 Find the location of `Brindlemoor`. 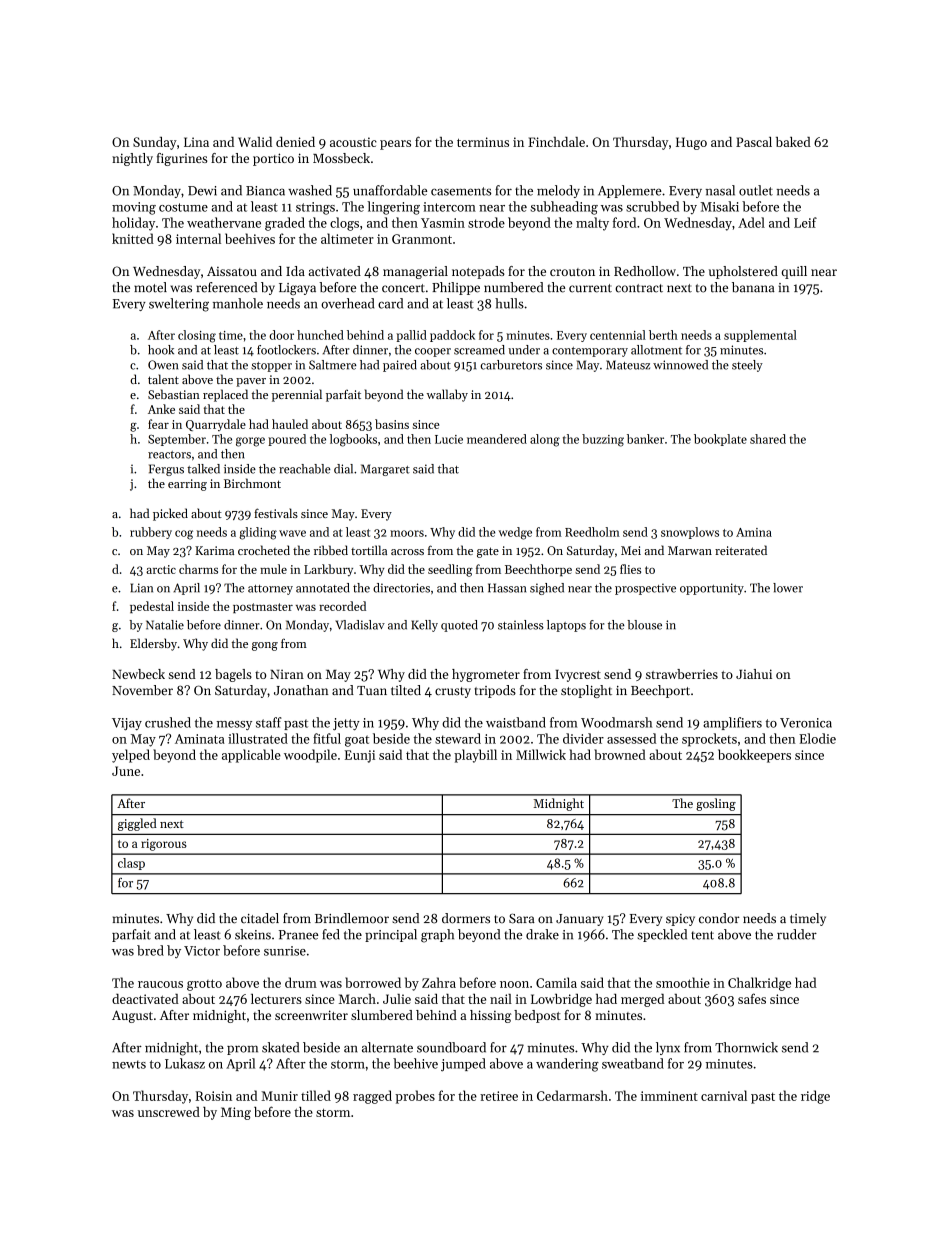

Brindlemoor is located at coordinates (352, 918).
